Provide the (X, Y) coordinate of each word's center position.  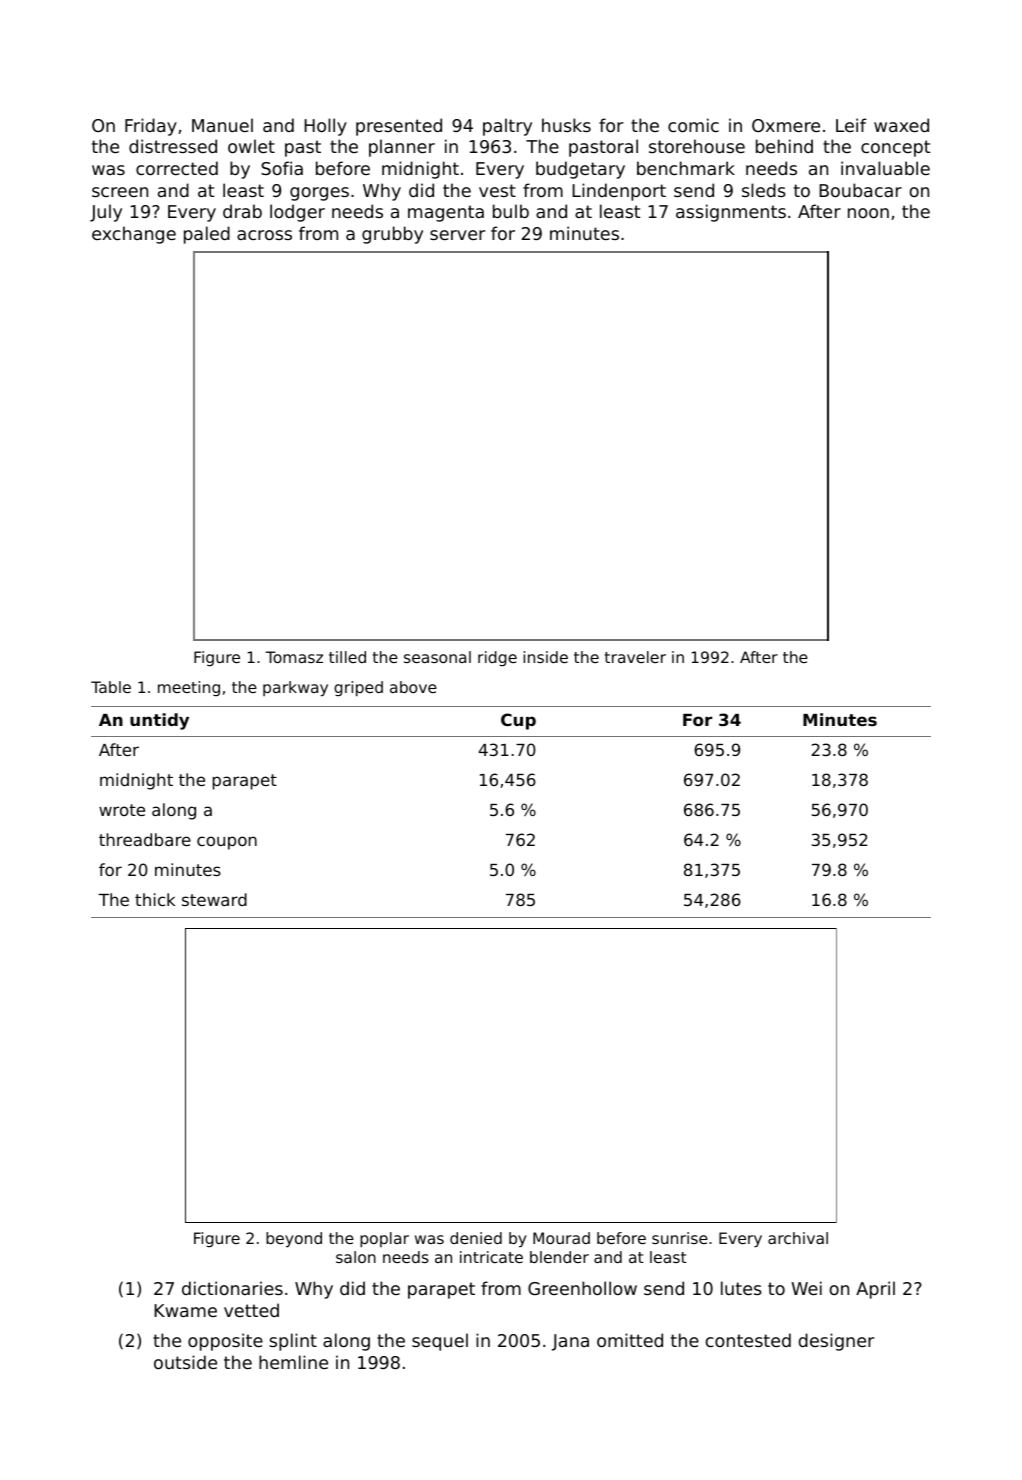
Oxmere (786, 125)
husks (566, 125)
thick (155, 899)
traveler (635, 657)
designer (836, 1342)
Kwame (185, 1310)
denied (476, 1238)
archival (798, 1238)
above (413, 687)
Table (111, 687)
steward (214, 899)
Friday (151, 127)
